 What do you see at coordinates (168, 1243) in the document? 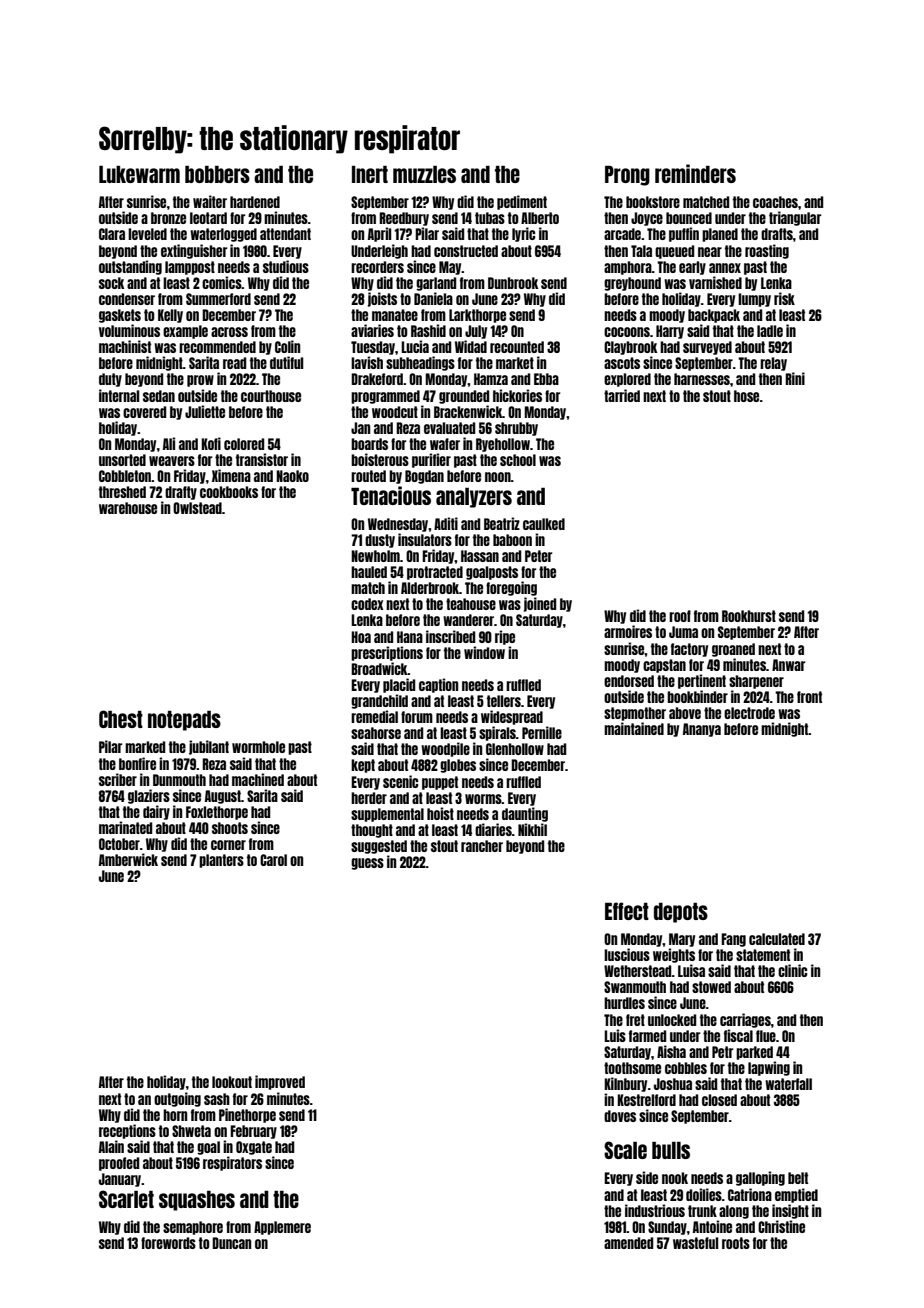
I see `forewords` at bounding box center [168, 1243].
